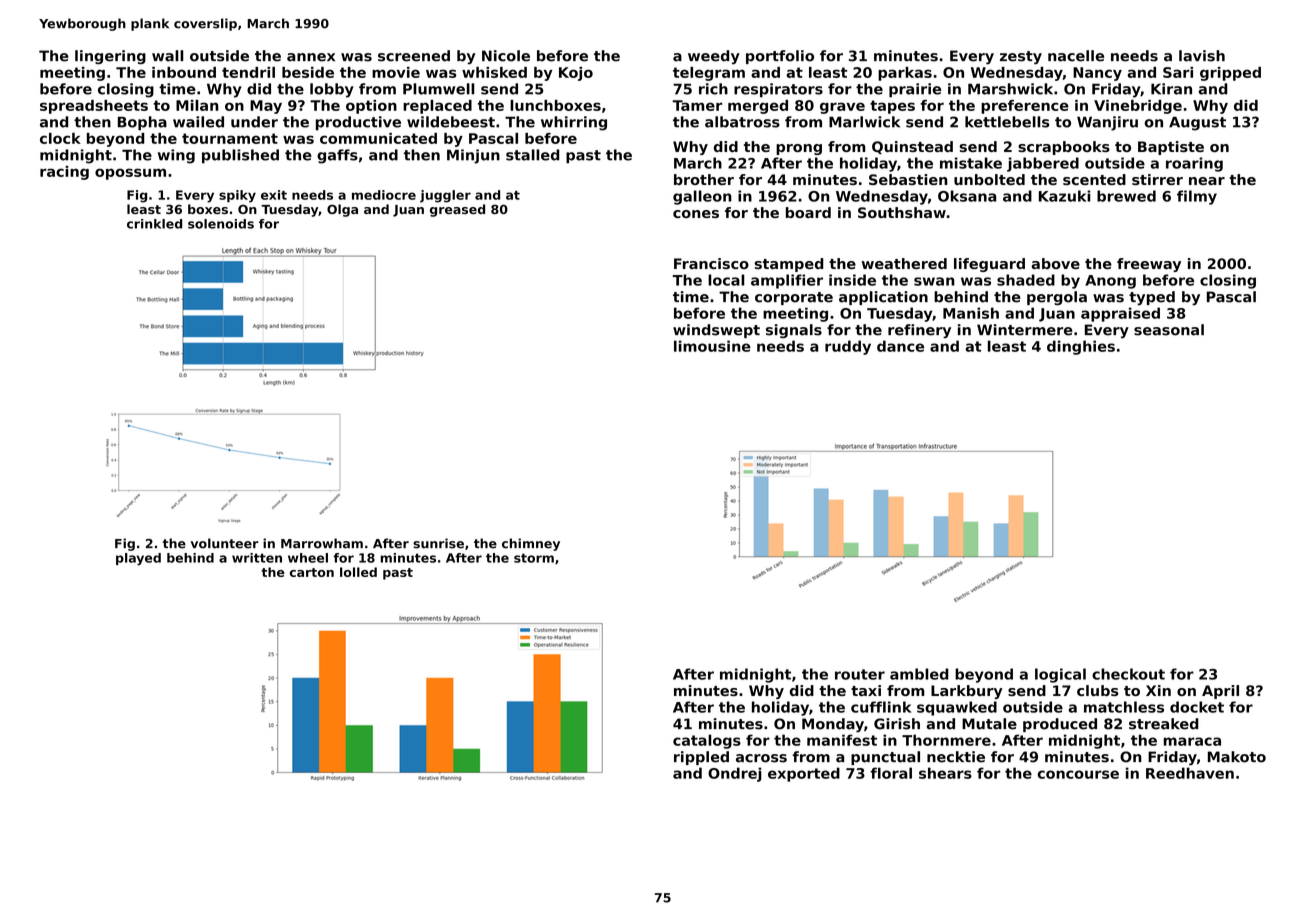  Describe the element at coordinates (1152, 298) in the screenshot. I see `typed` at that location.
